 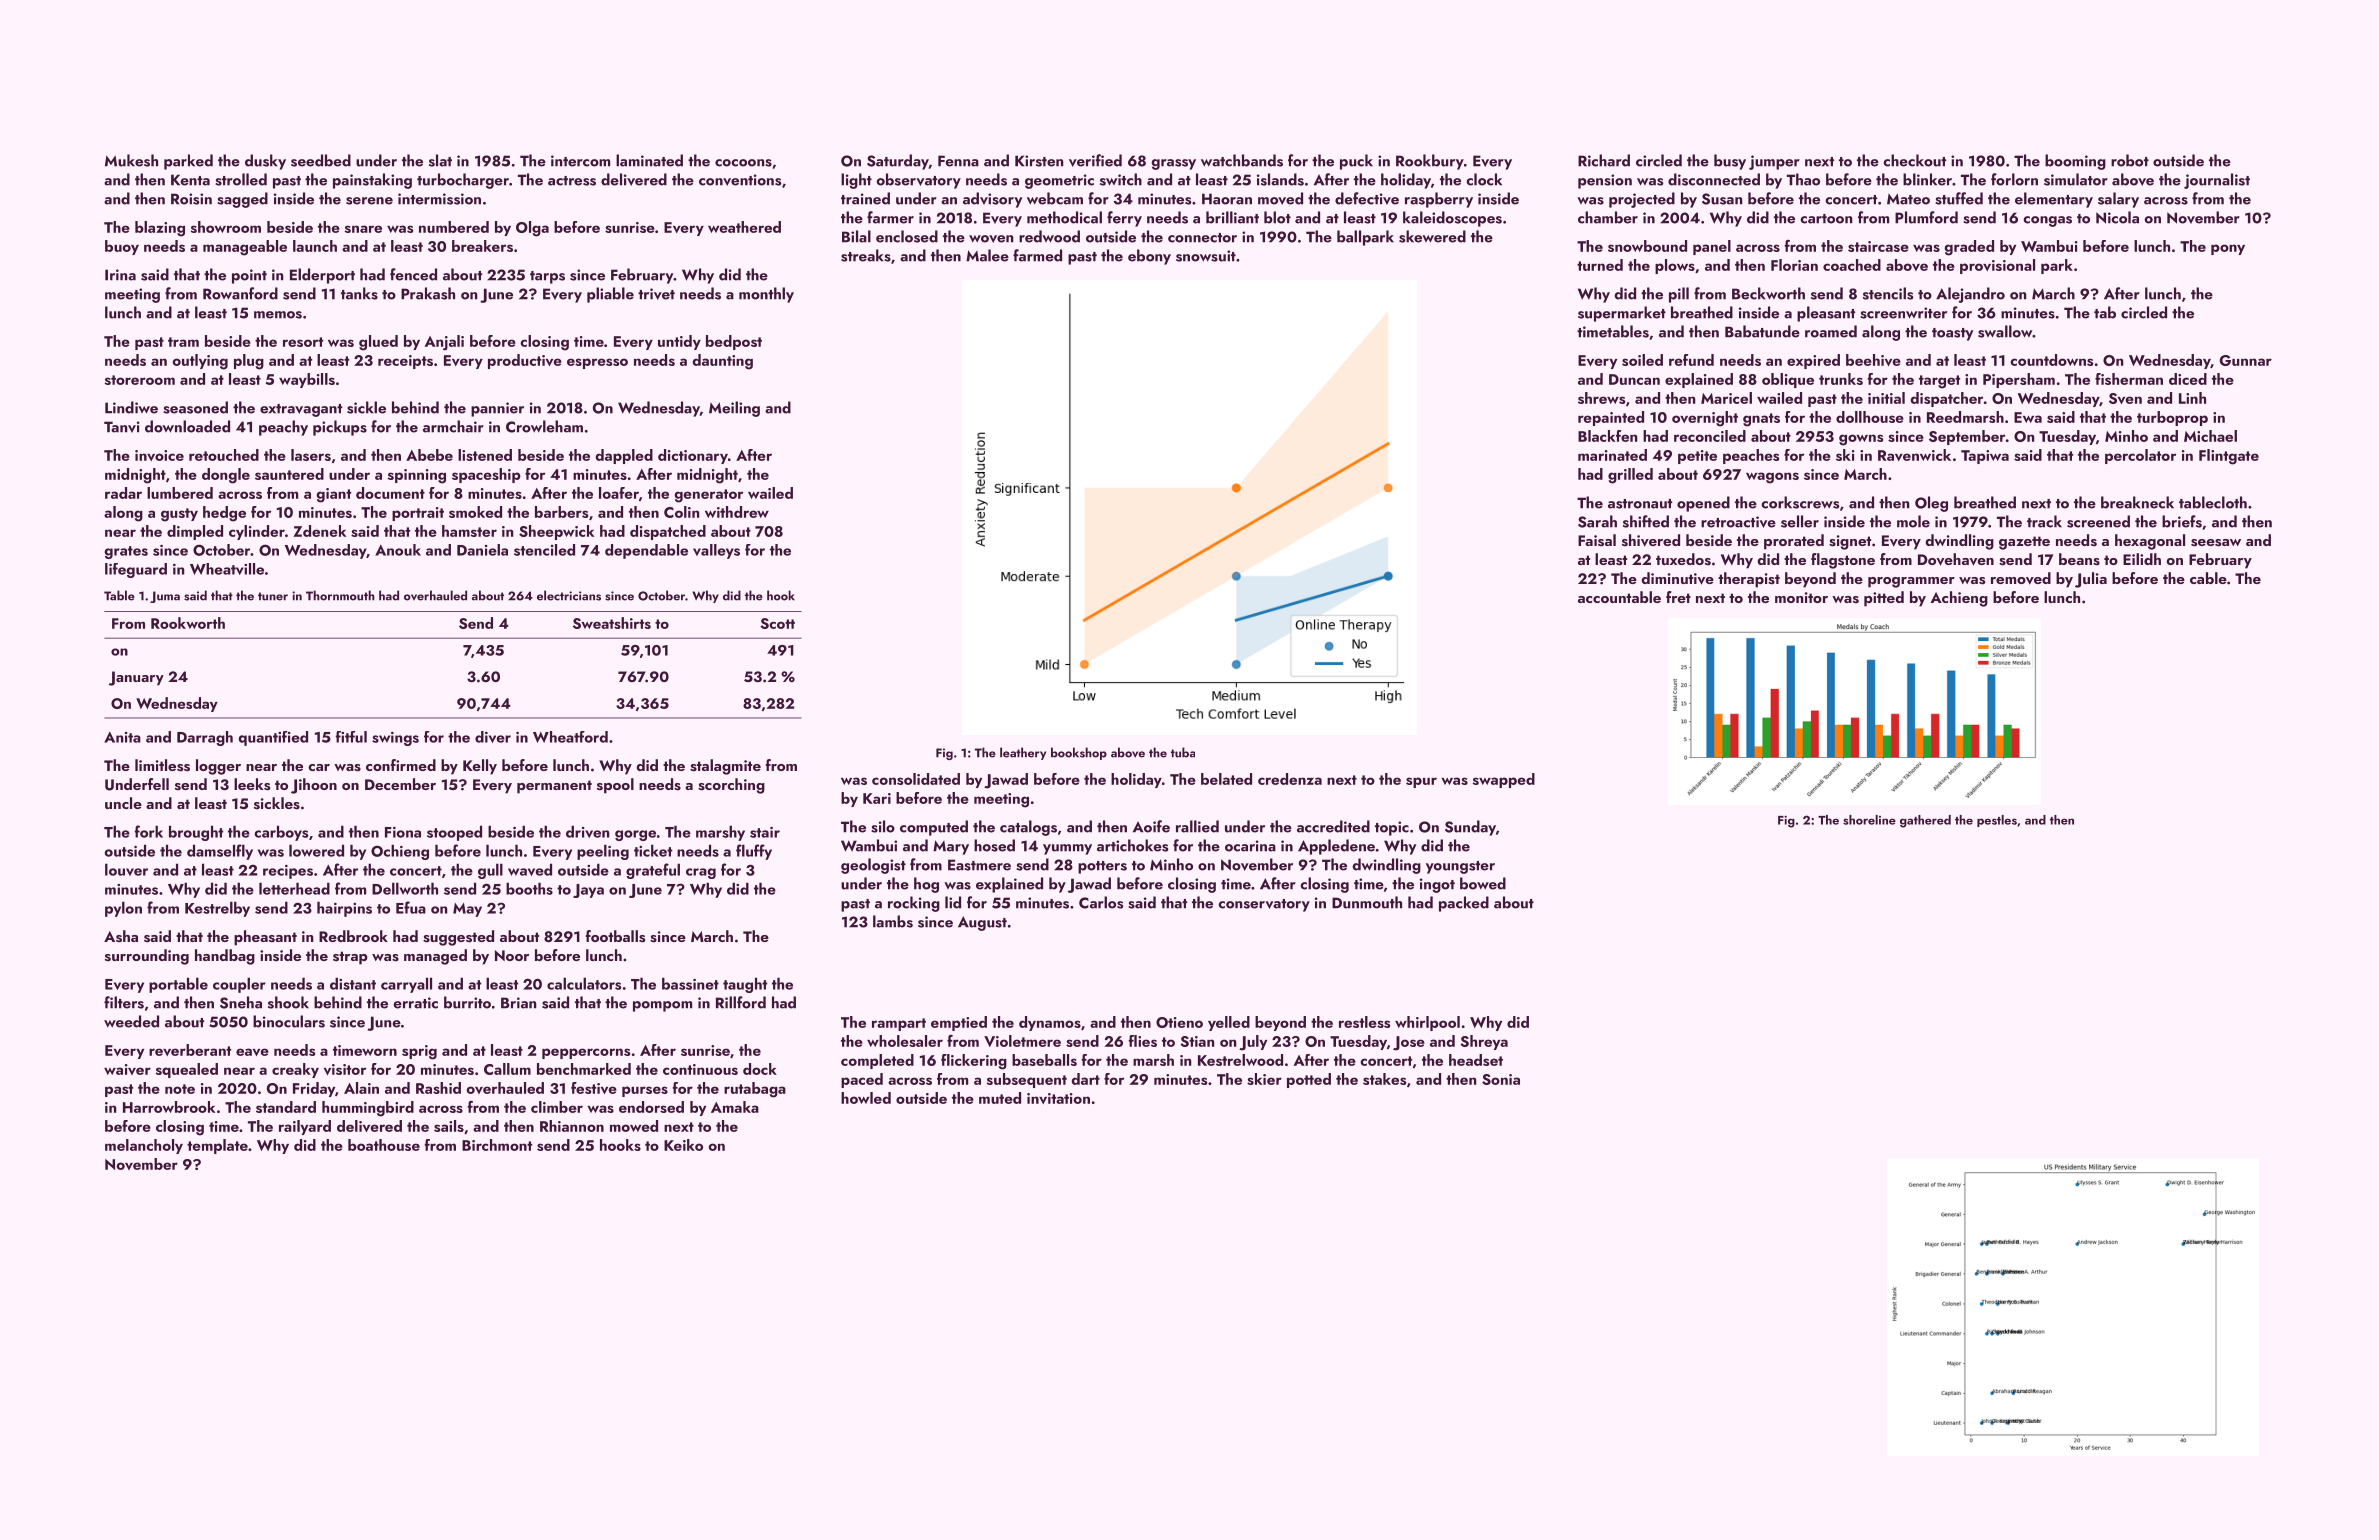 What do you see at coordinates (1678, 597) in the image?
I see `fret` at bounding box center [1678, 597].
